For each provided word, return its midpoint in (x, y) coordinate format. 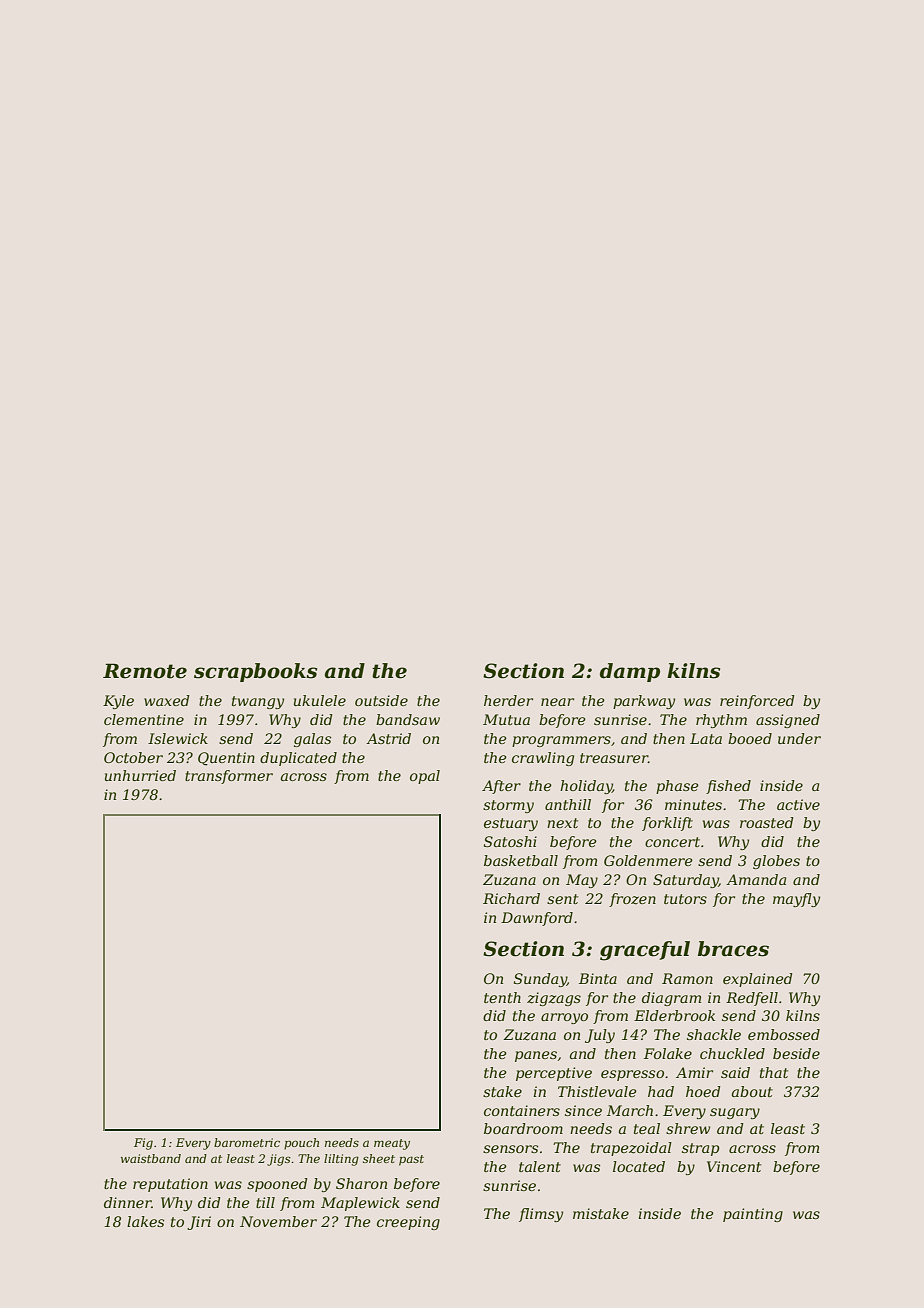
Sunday (540, 980)
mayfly (796, 900)
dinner (128, 1202)
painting (753, 1215)
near (557, 702)
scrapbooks (255, 672)
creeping (408, 1223)
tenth (502, 997)
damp (630, 672)
